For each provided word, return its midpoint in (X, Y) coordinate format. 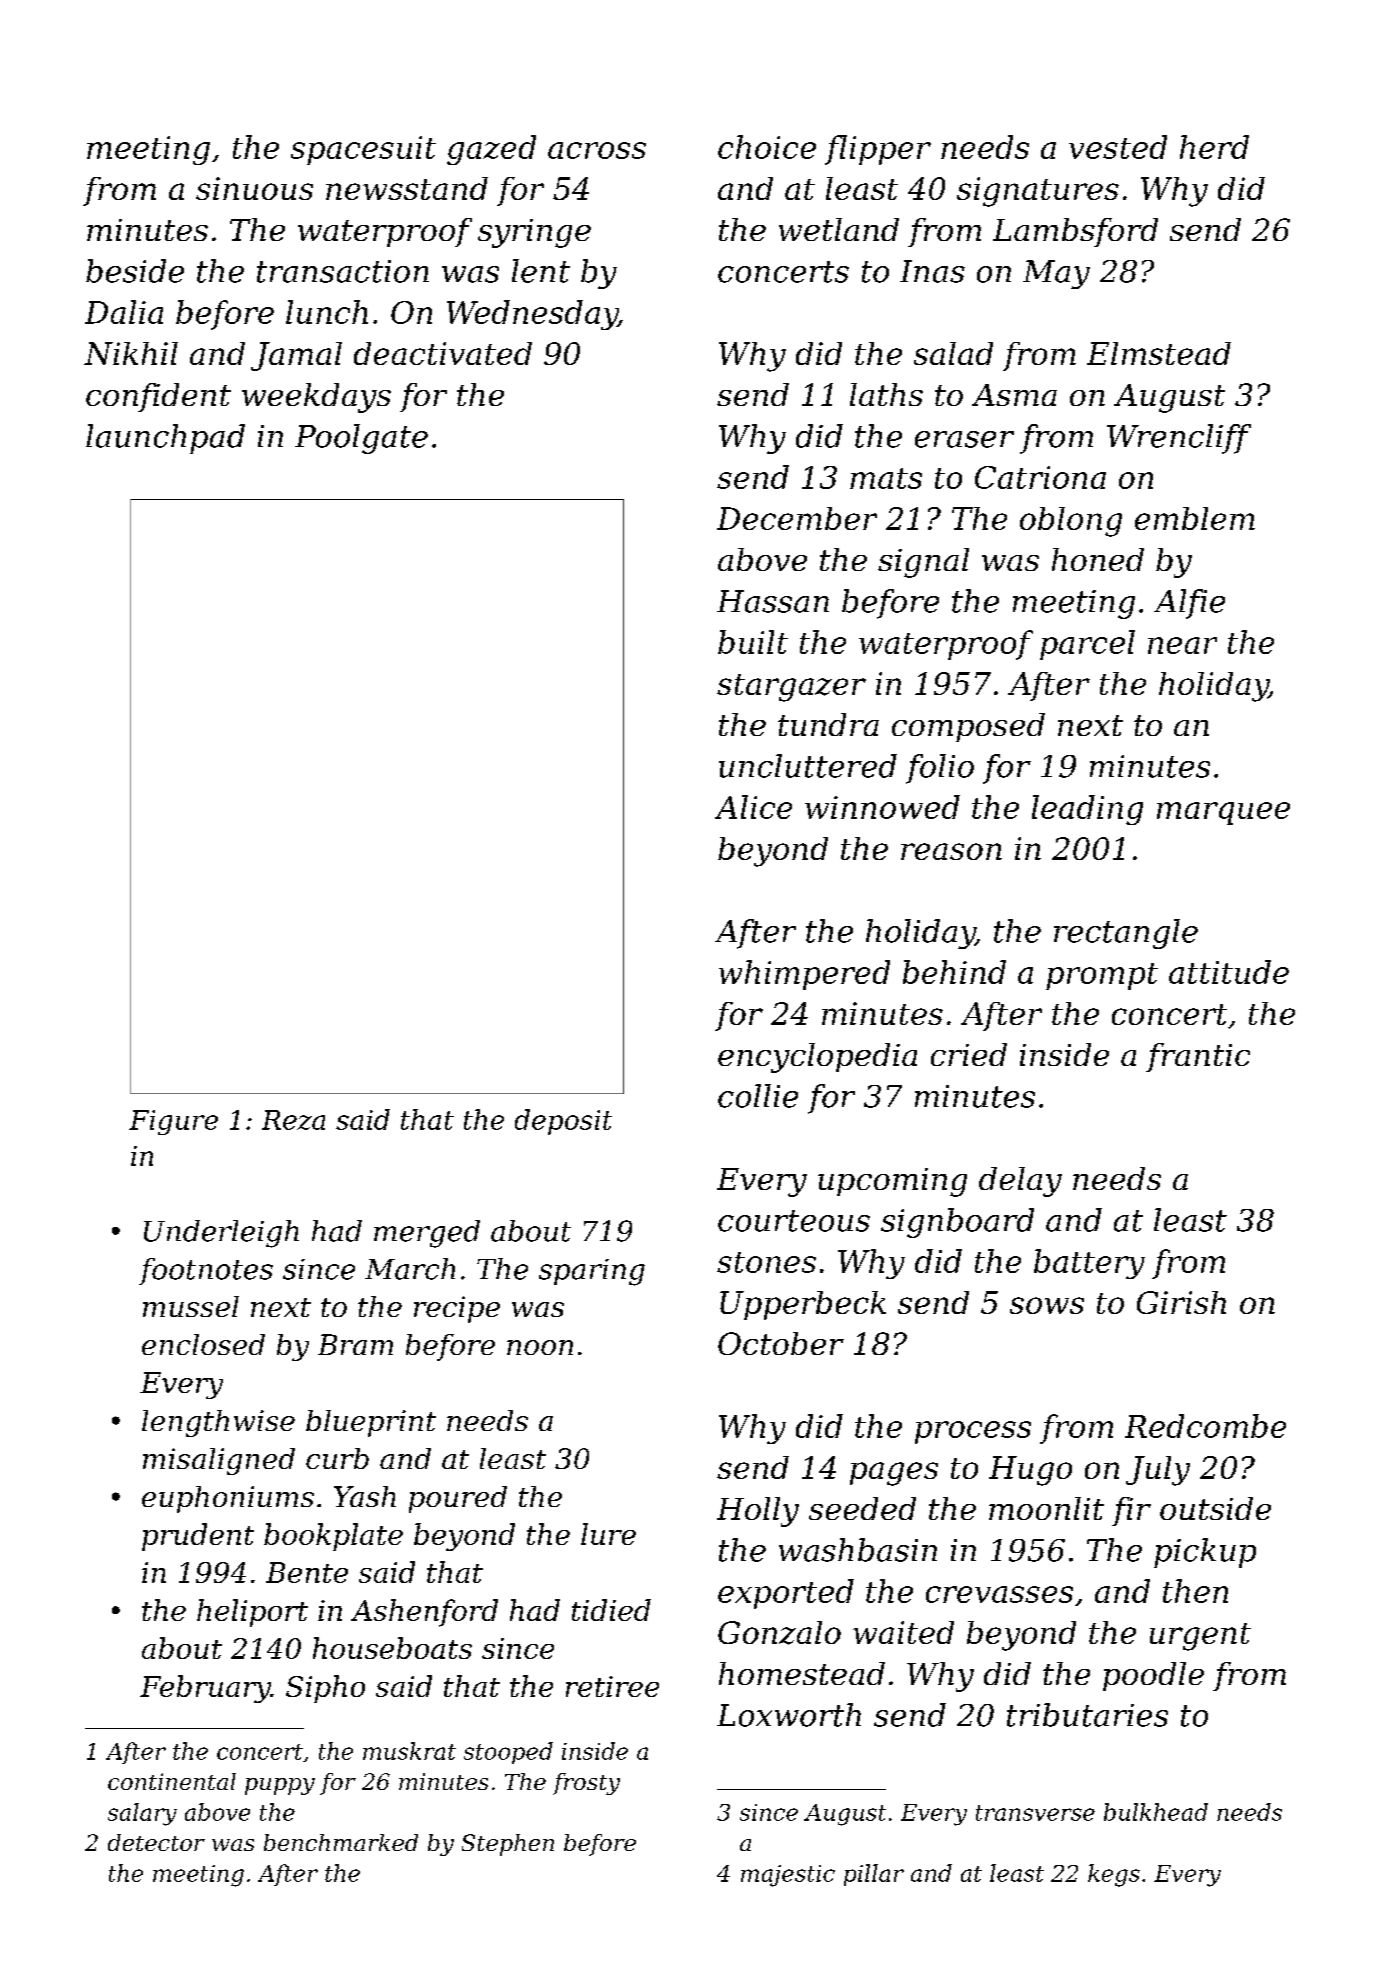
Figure (173, 1122)
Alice (753, 807)
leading (1087, 810)
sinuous (254, 188)
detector (156, 1842)
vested (1118, 147)
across (597, 150)
